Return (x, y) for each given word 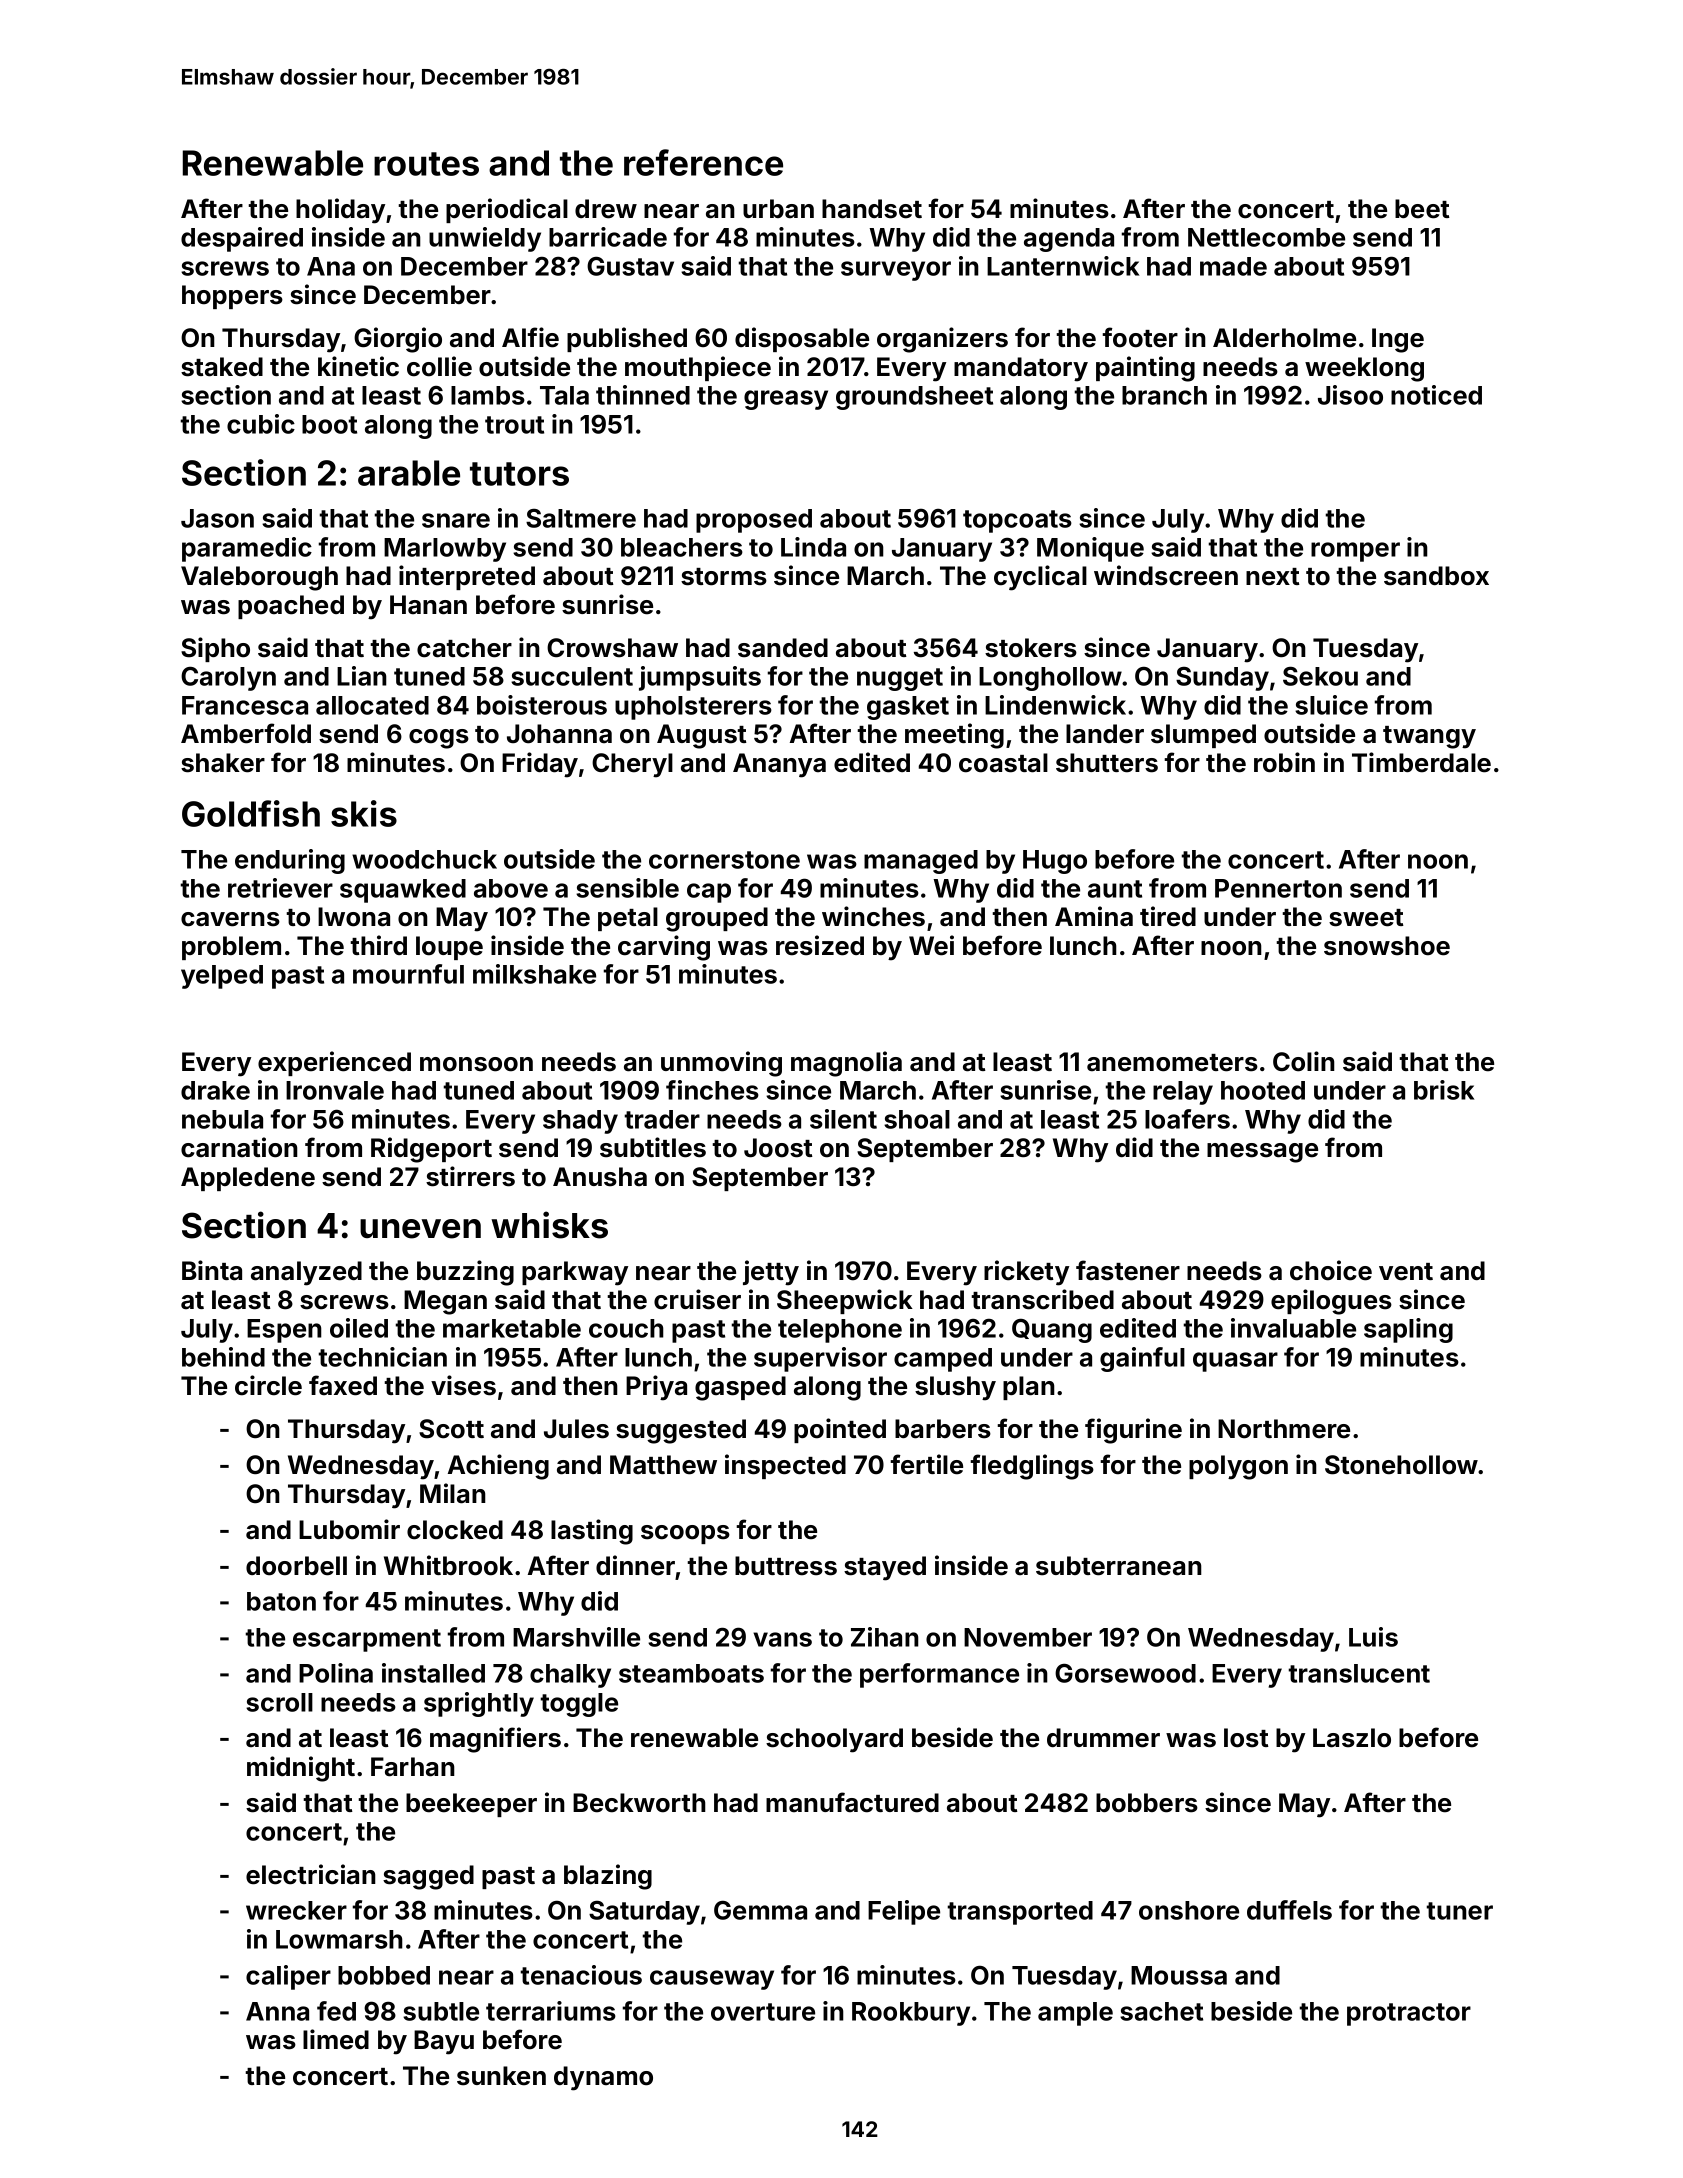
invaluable (1293, 1328)
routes (426, 164)
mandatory (1021, 369)
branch (1164, 395)
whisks (549, 1225)
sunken (501, 2076)
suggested (681, 1431)
